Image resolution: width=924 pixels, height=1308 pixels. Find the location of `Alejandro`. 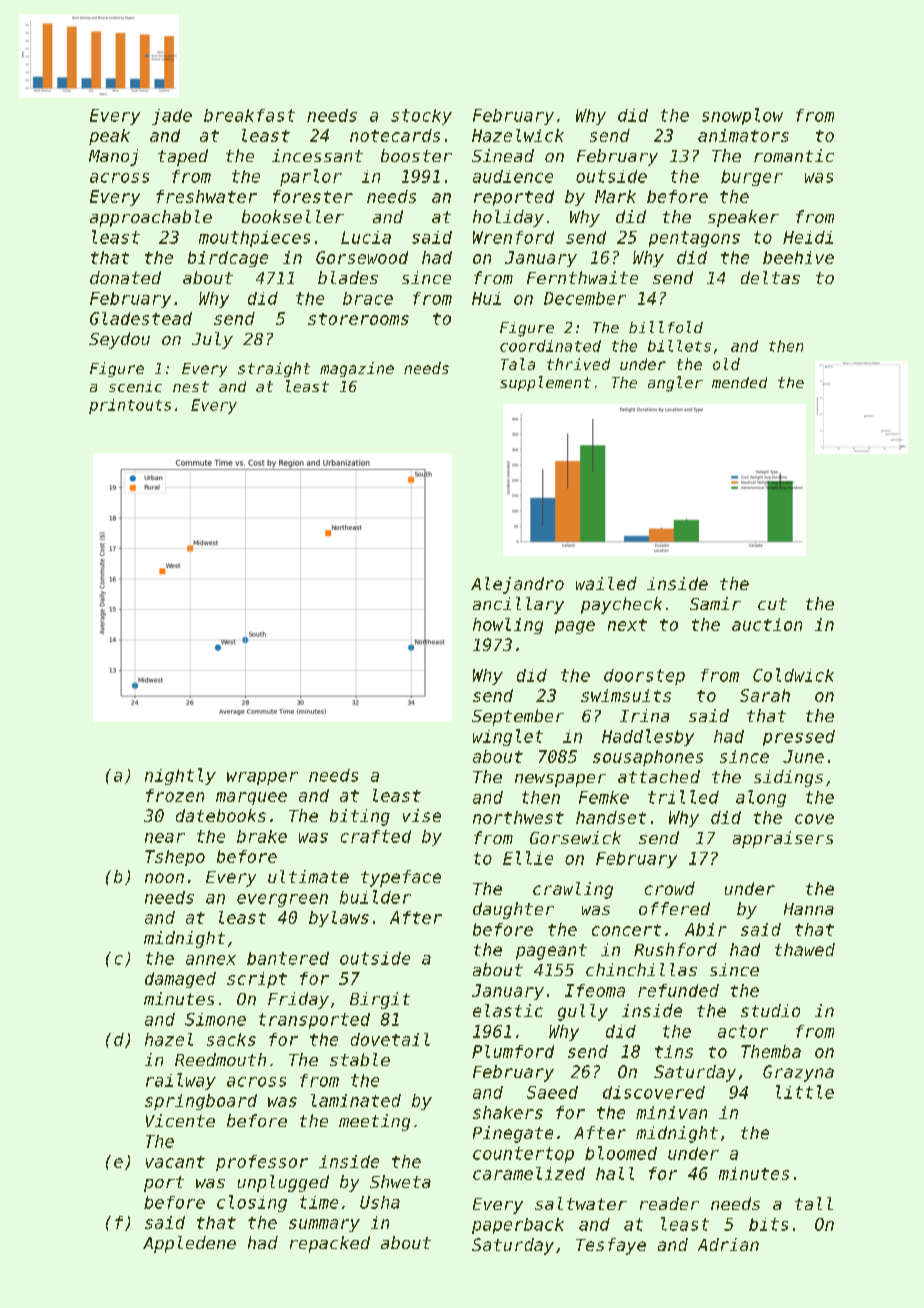

Alejandro is located at coordinates (517, 585).
